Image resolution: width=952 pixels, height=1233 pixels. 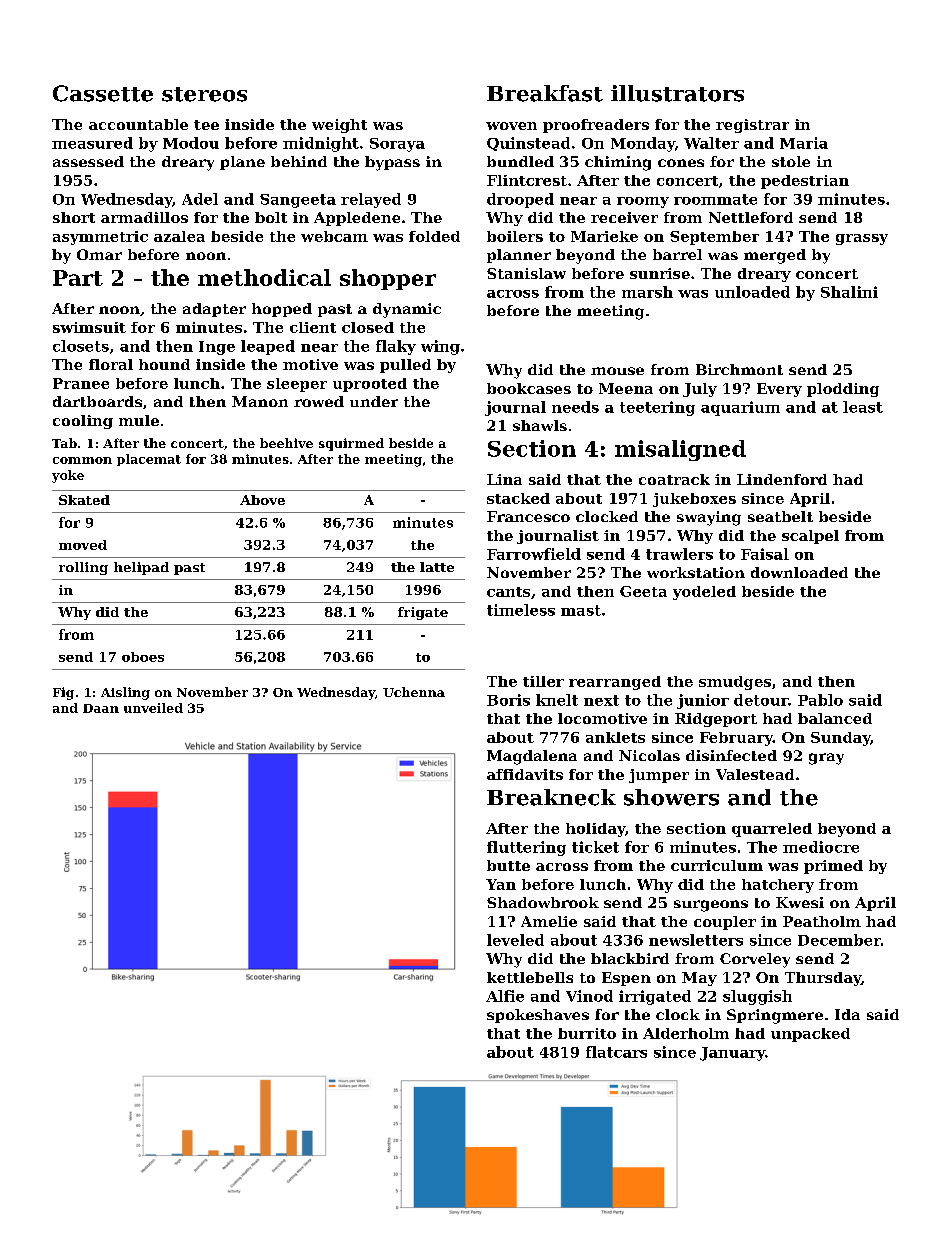 I want to click on aquarium, so click(x=740, y=408).
